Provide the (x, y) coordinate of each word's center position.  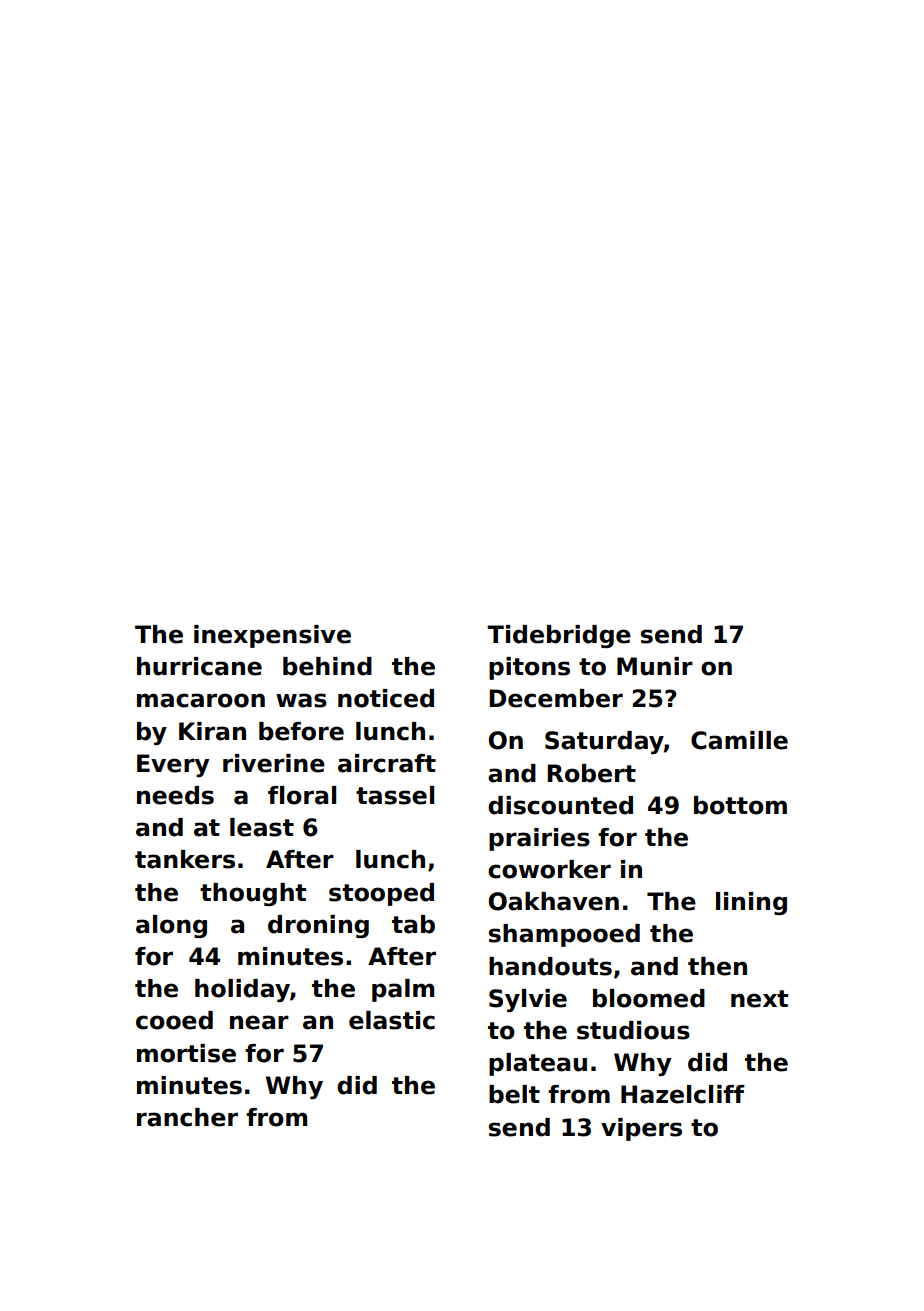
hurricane (199, 666)
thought (253, 894)
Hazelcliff (683, 1094)
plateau (538, 1064)
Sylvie (528, 1000)
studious (633, 1030)
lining (751, 903)
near (259, 1022)
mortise (186, 1053)
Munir (655, 666)
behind (327, 666)
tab (413, 924)
